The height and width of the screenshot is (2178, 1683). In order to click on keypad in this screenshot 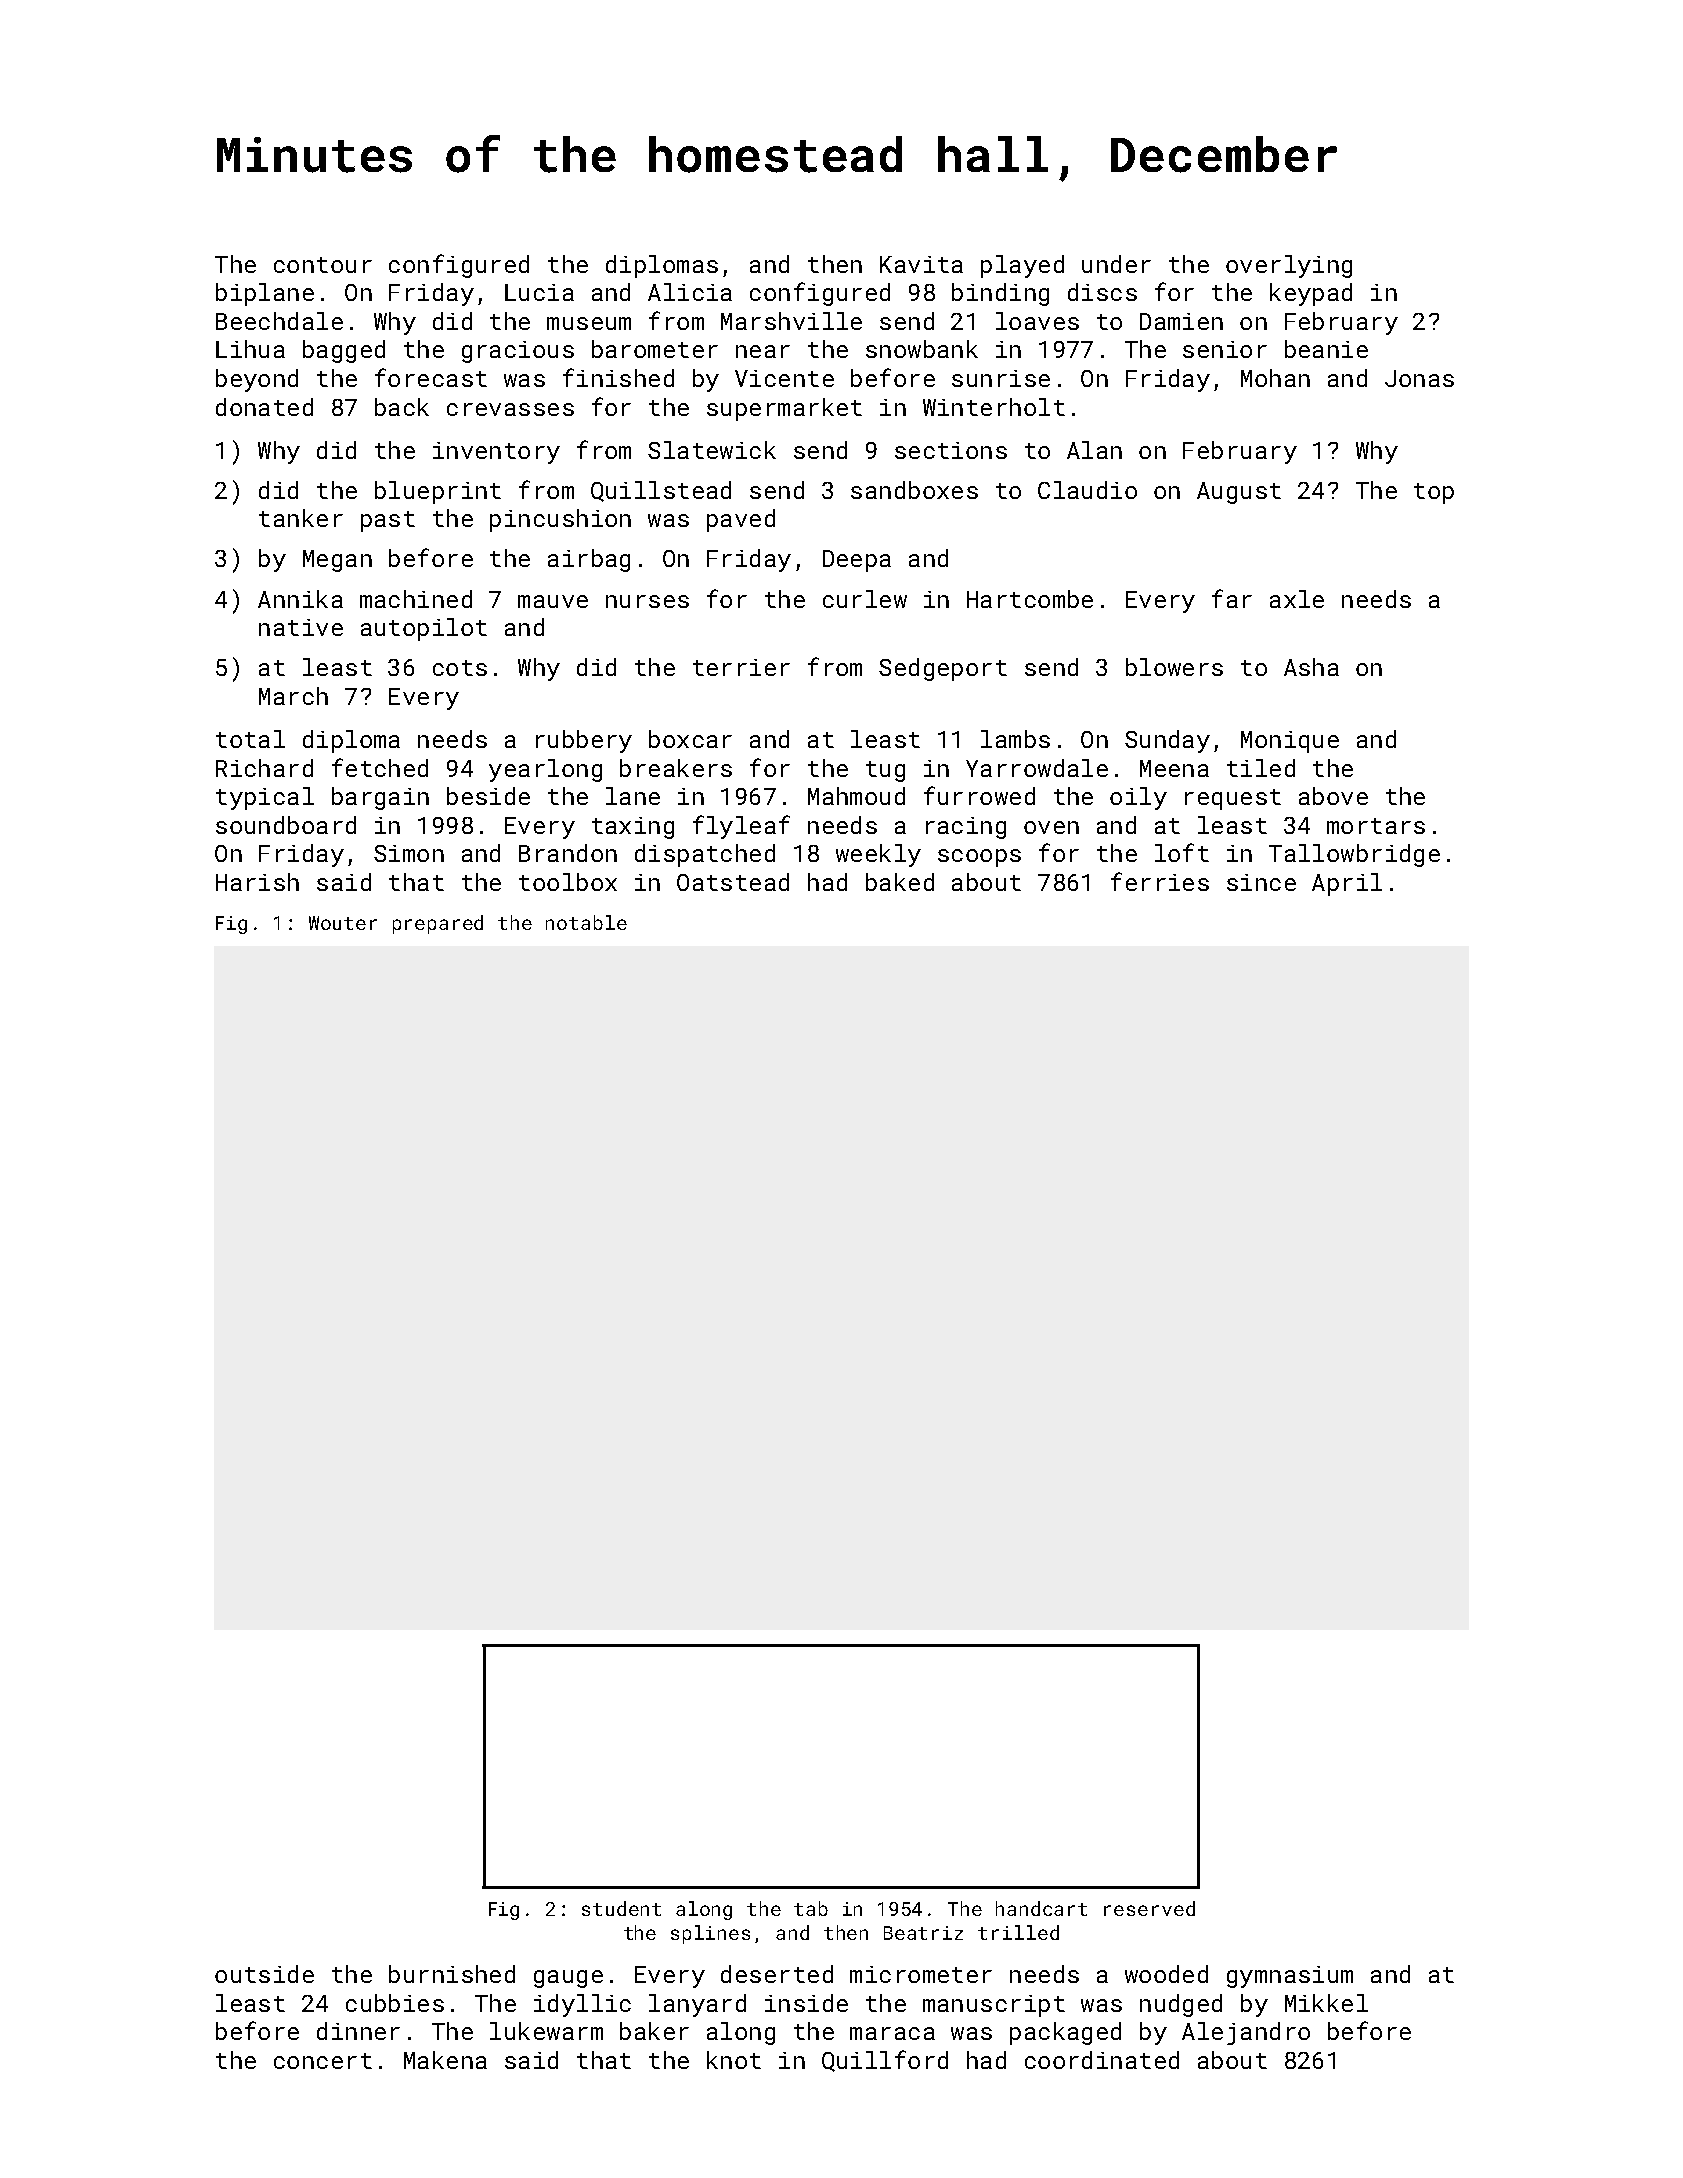, I will do `click(1311, 294)`.
